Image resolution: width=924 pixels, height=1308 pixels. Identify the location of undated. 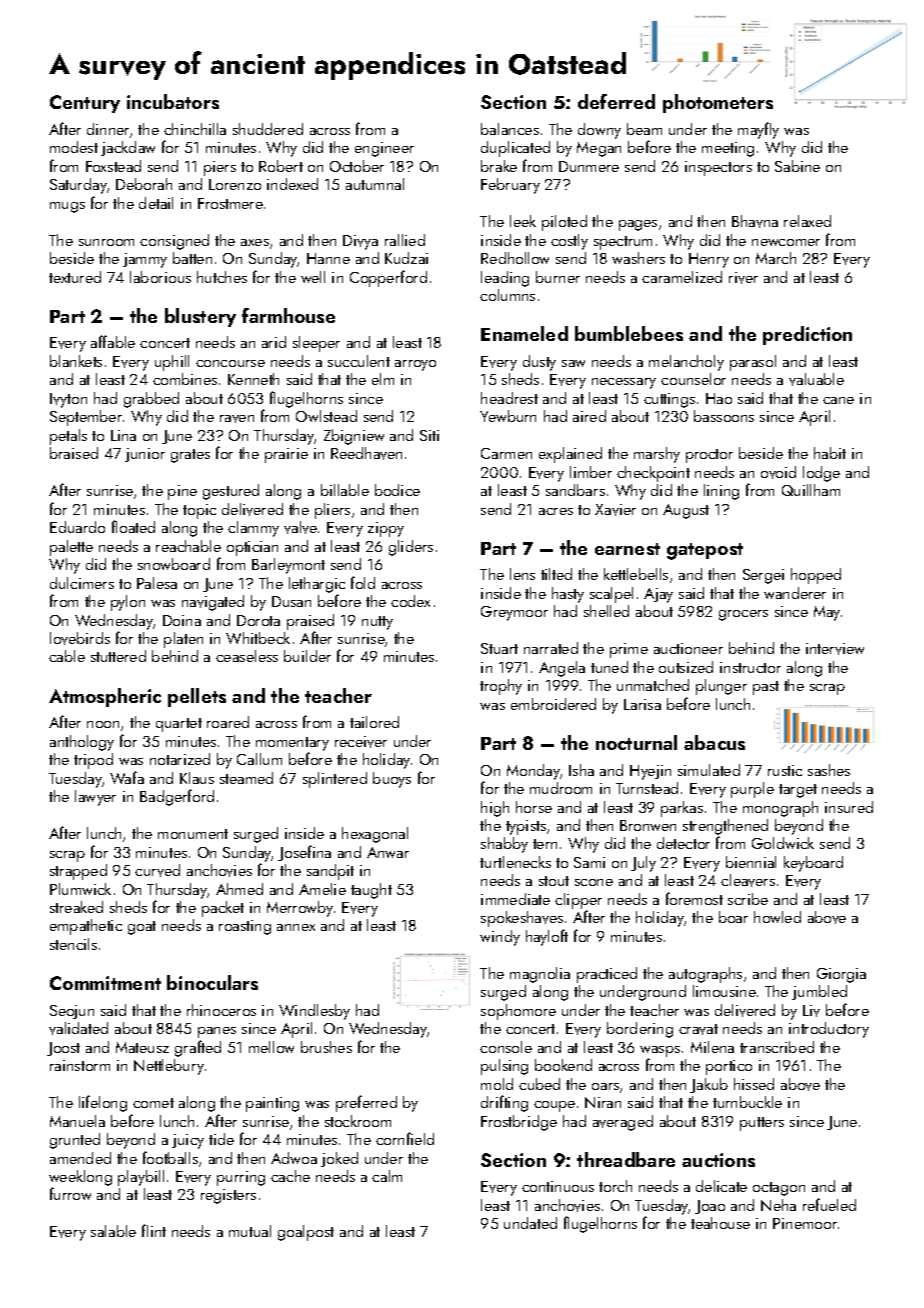
(530, 1223).
